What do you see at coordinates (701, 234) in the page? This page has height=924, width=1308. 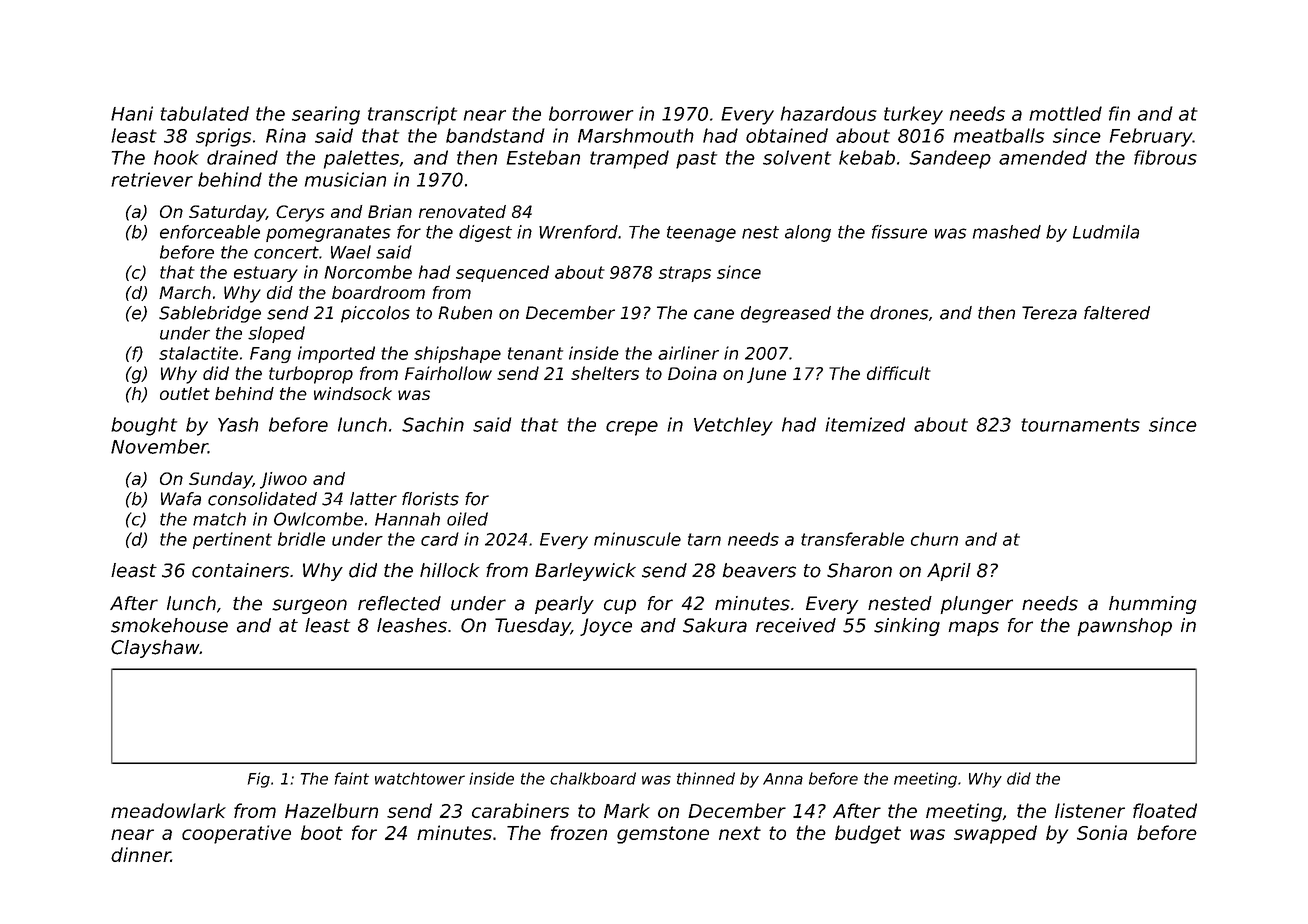 I see `teenage` at bounding box center [701, 234].
